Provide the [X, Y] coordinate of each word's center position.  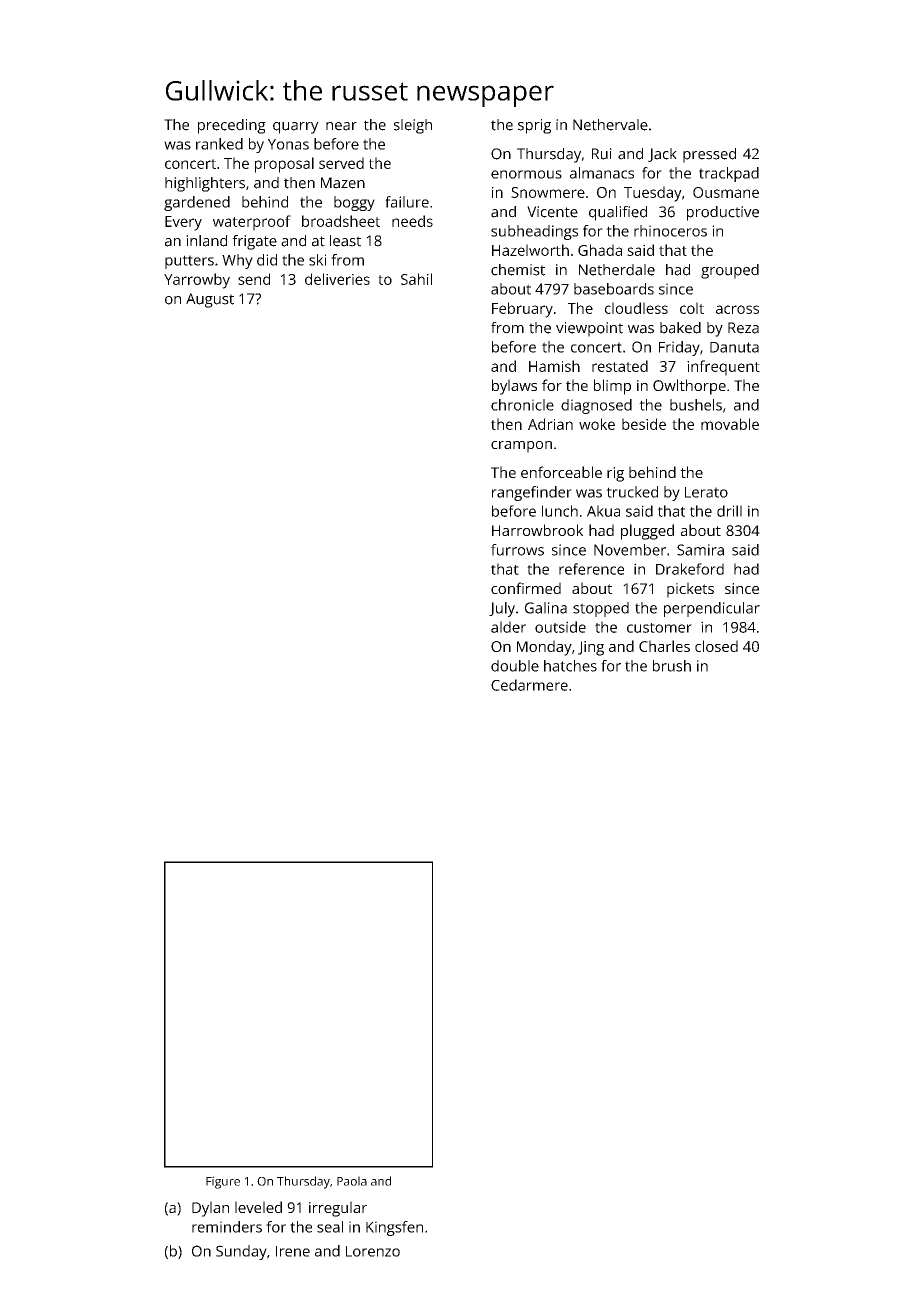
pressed [709, 155]
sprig [534, 126]
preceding [232, 126]
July [502, 609]
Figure [223, 1182]
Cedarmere [529, 685]
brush [672, 666]
